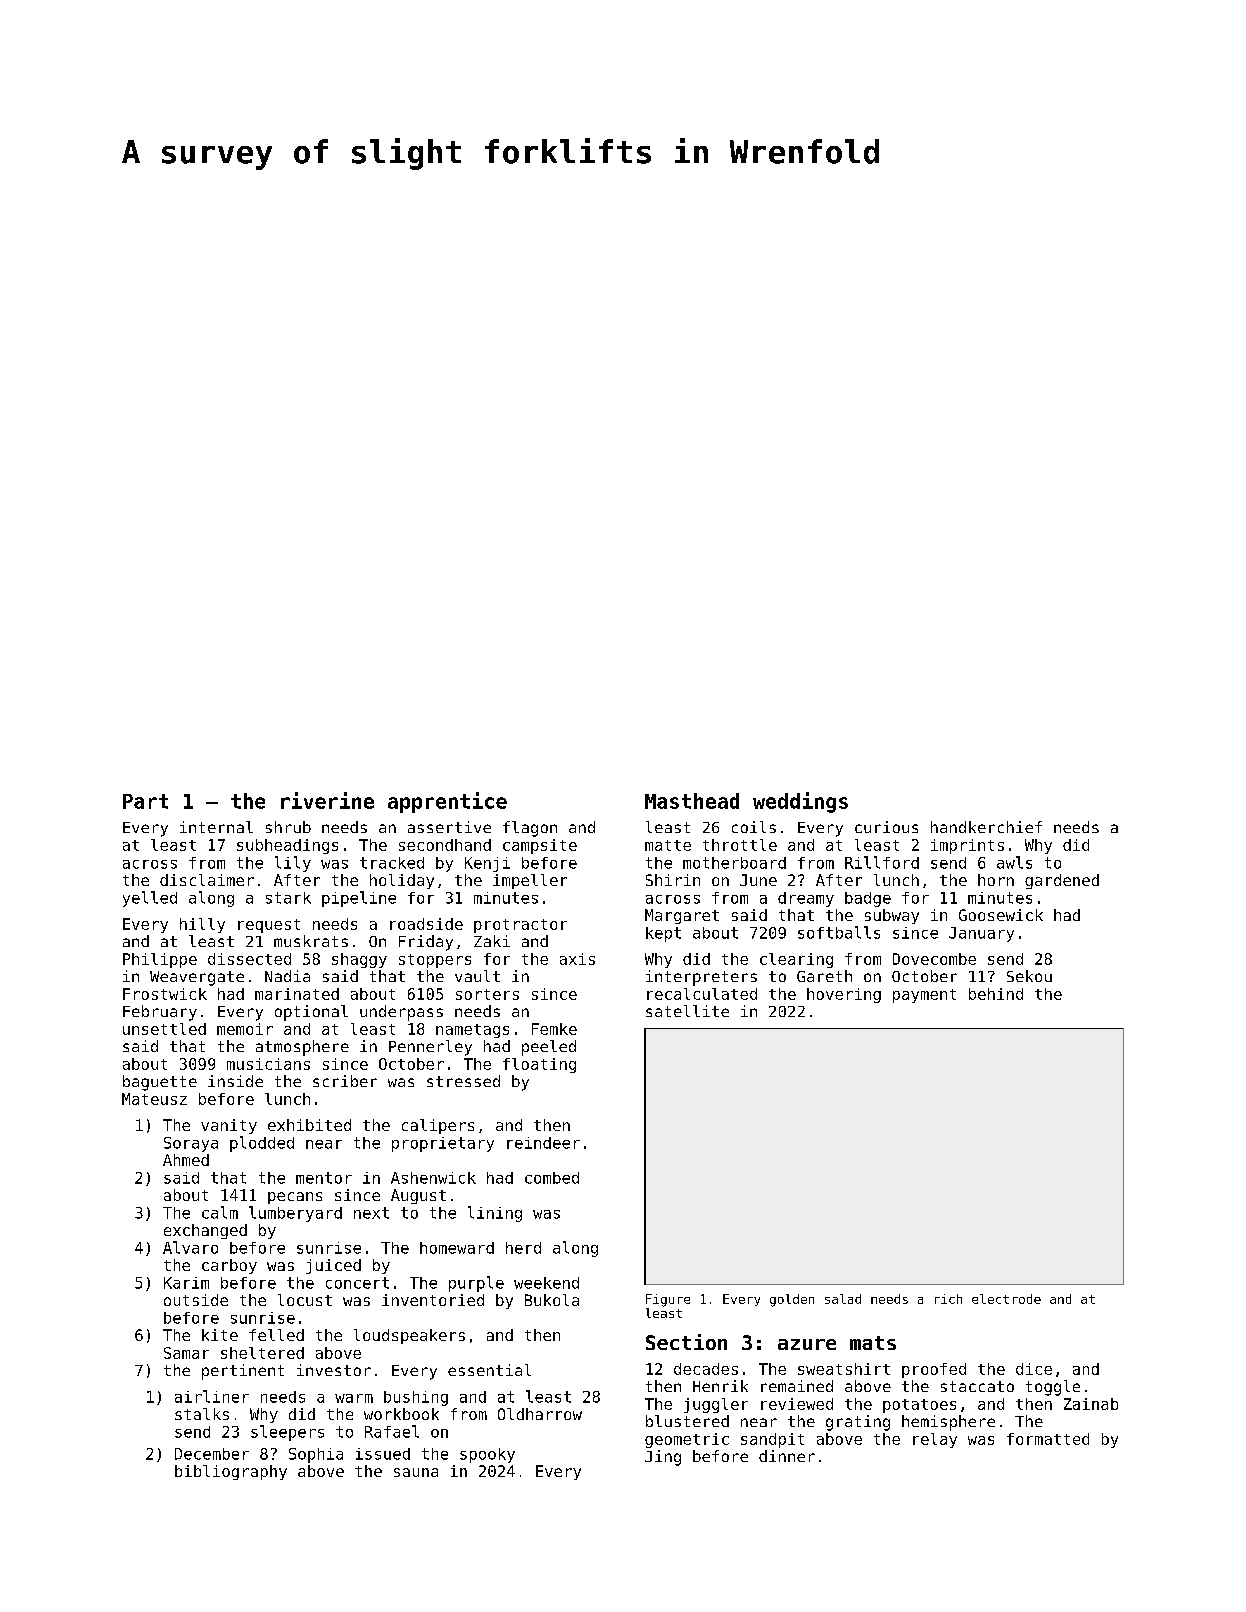  I want to click on herd, so click(523, 1248).
